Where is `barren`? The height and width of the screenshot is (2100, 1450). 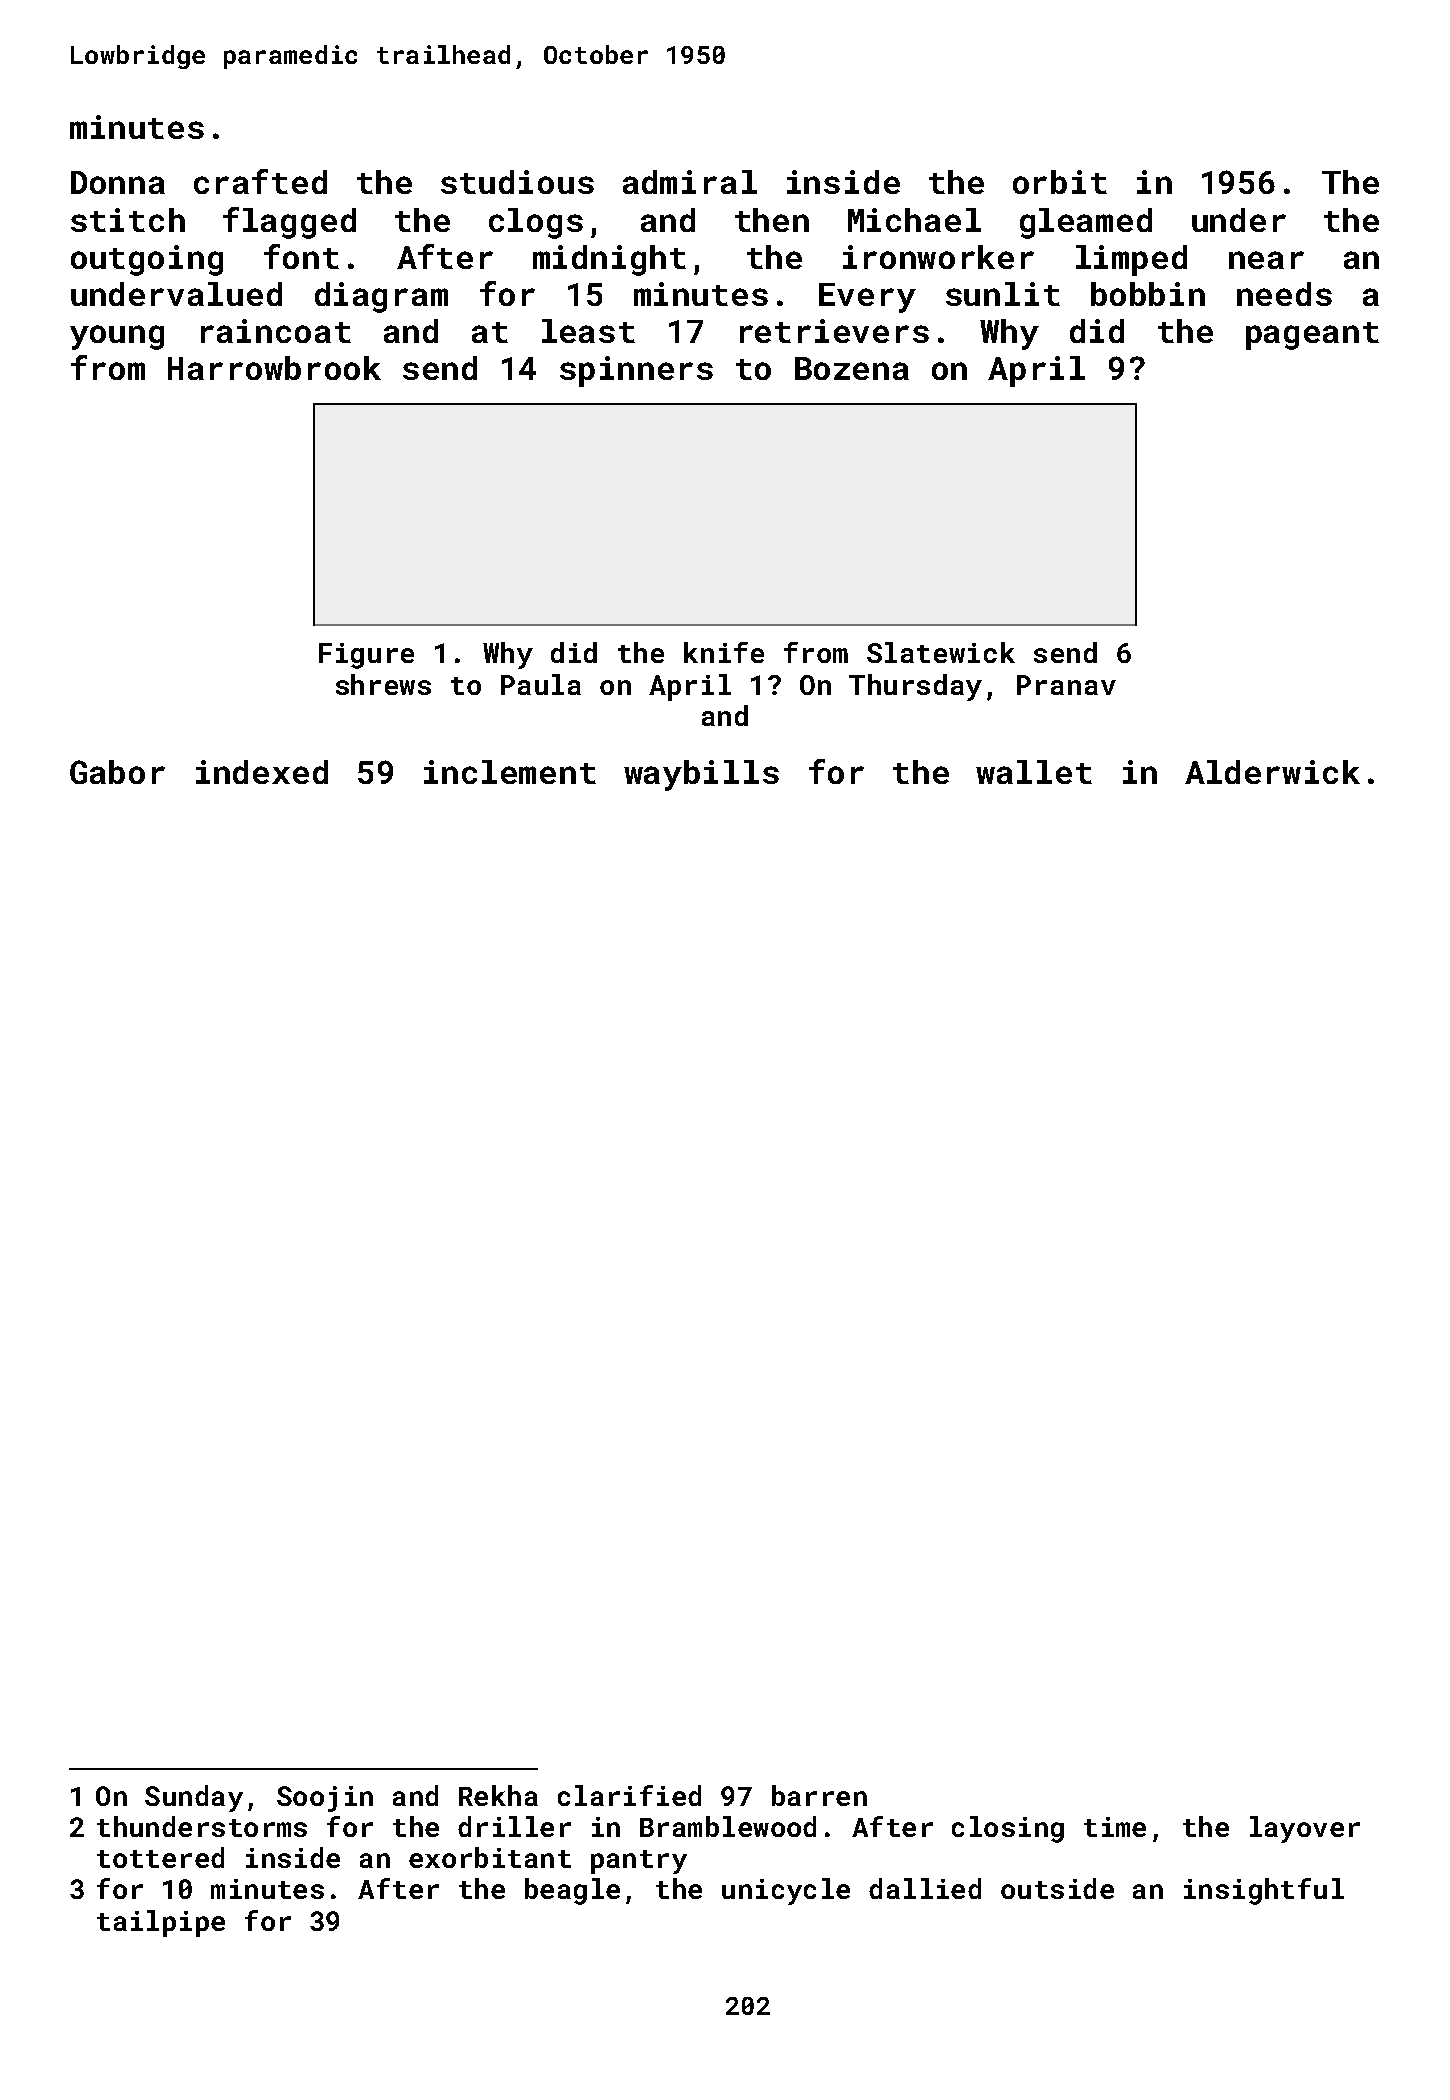 barren is located at coordinates (819, 1795).
